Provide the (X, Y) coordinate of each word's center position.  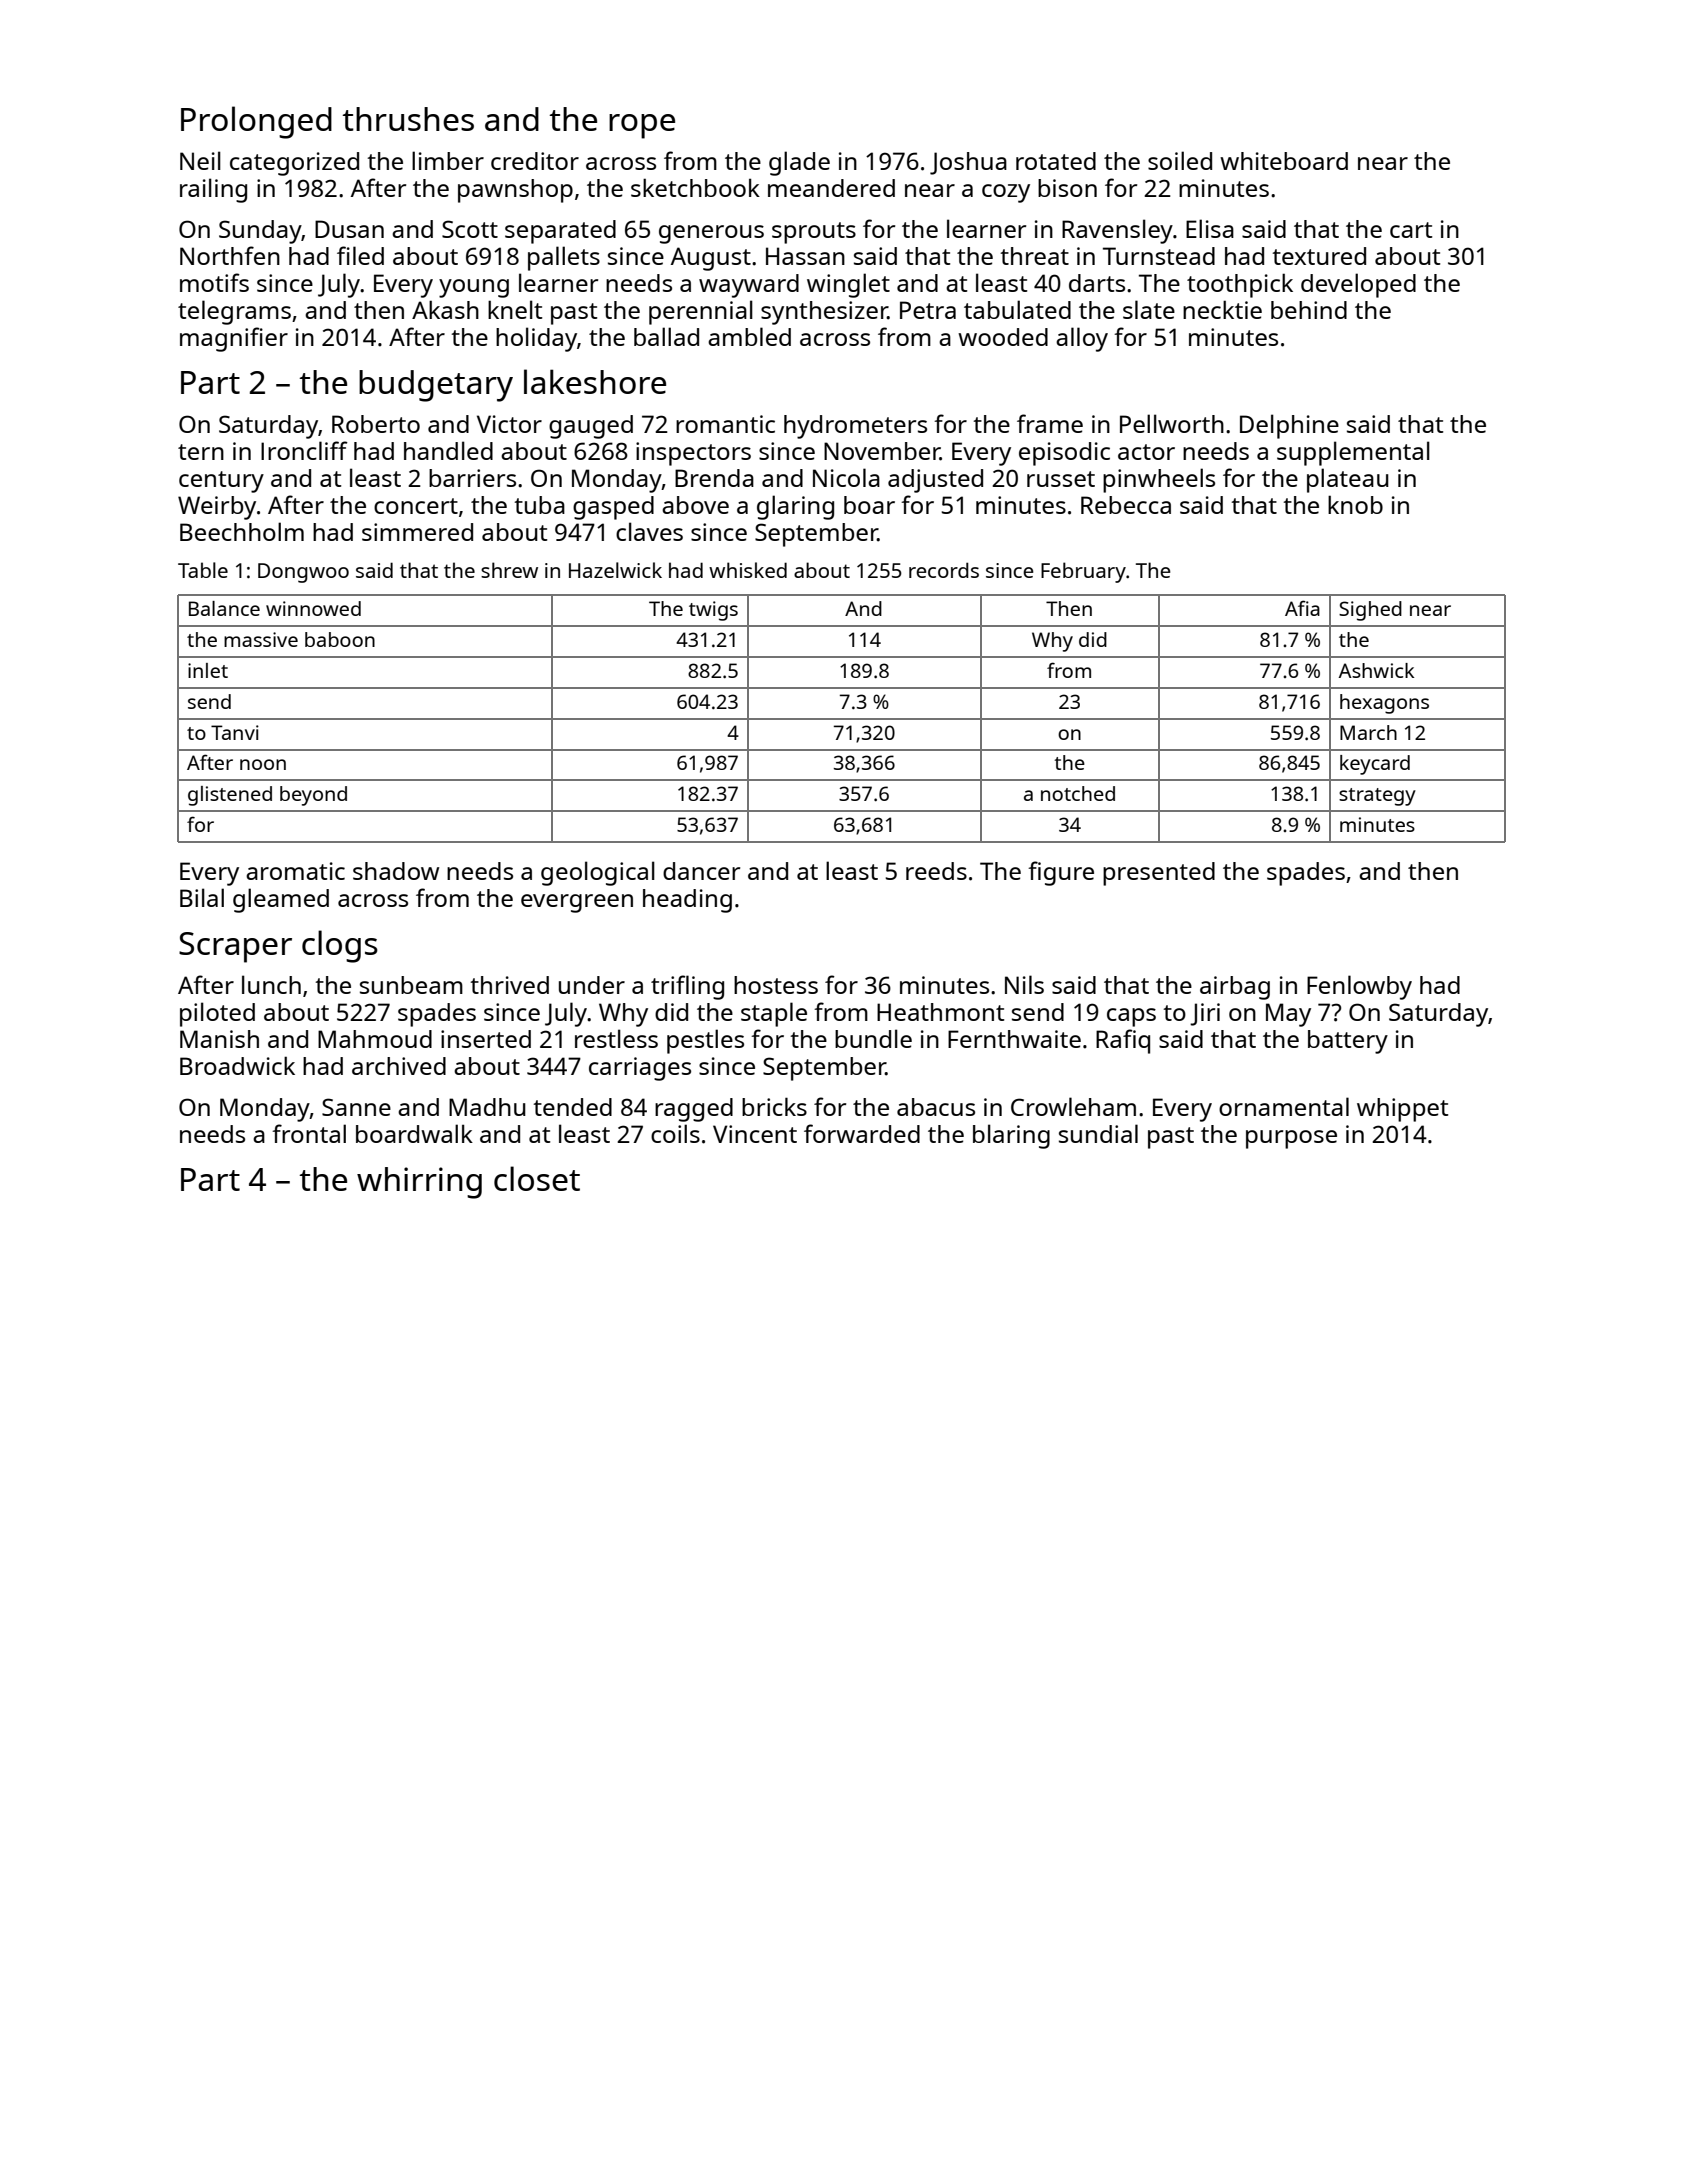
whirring (419, 1183)
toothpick (1240, 285)
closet (537, 1178)
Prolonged (256, 122)
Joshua (968, 163)
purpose (1291, 1139)
